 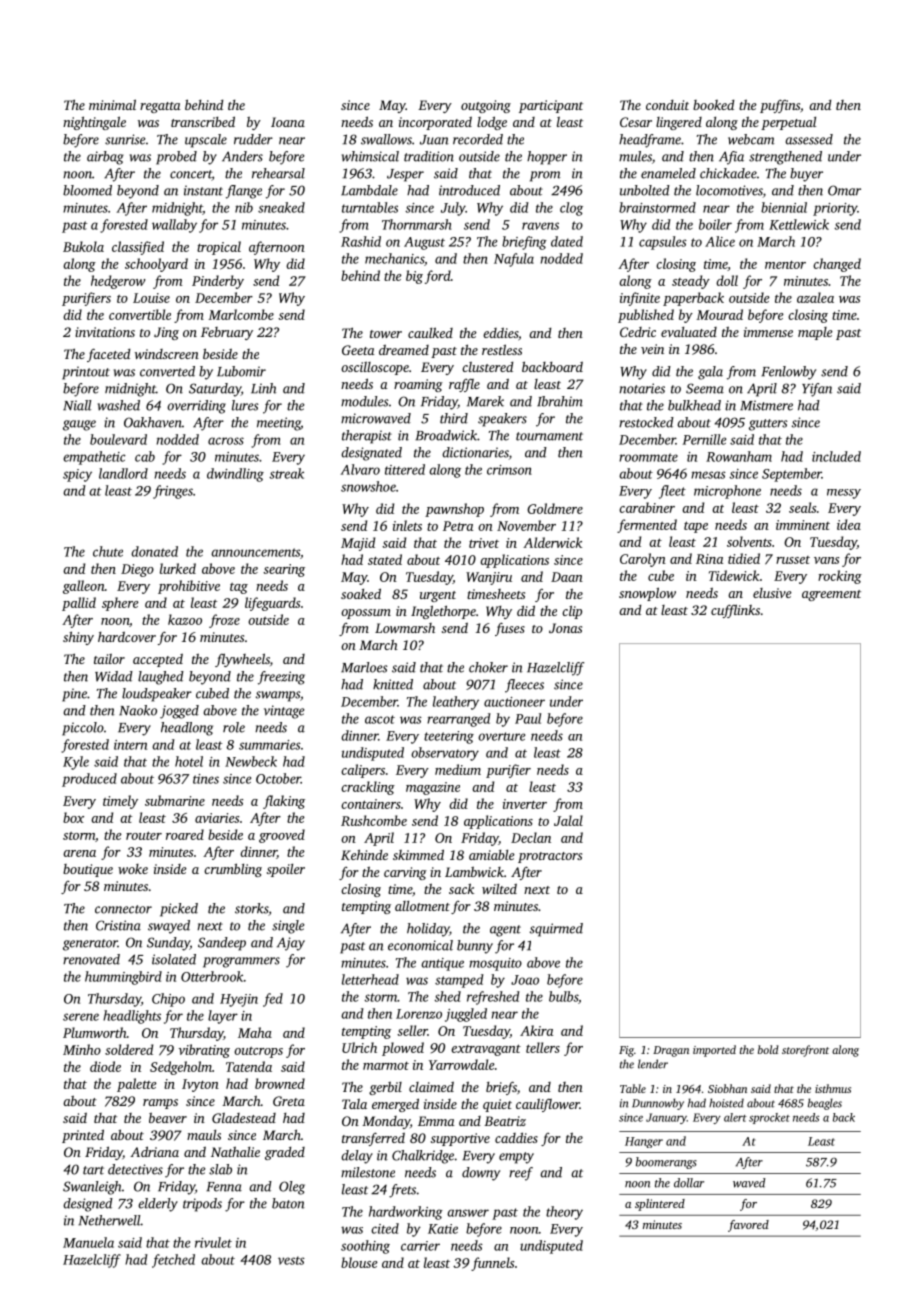 What do you see at coordinates (528, 718) in the screenshot?
I see `Paul` at bounding box center [528, 718].
